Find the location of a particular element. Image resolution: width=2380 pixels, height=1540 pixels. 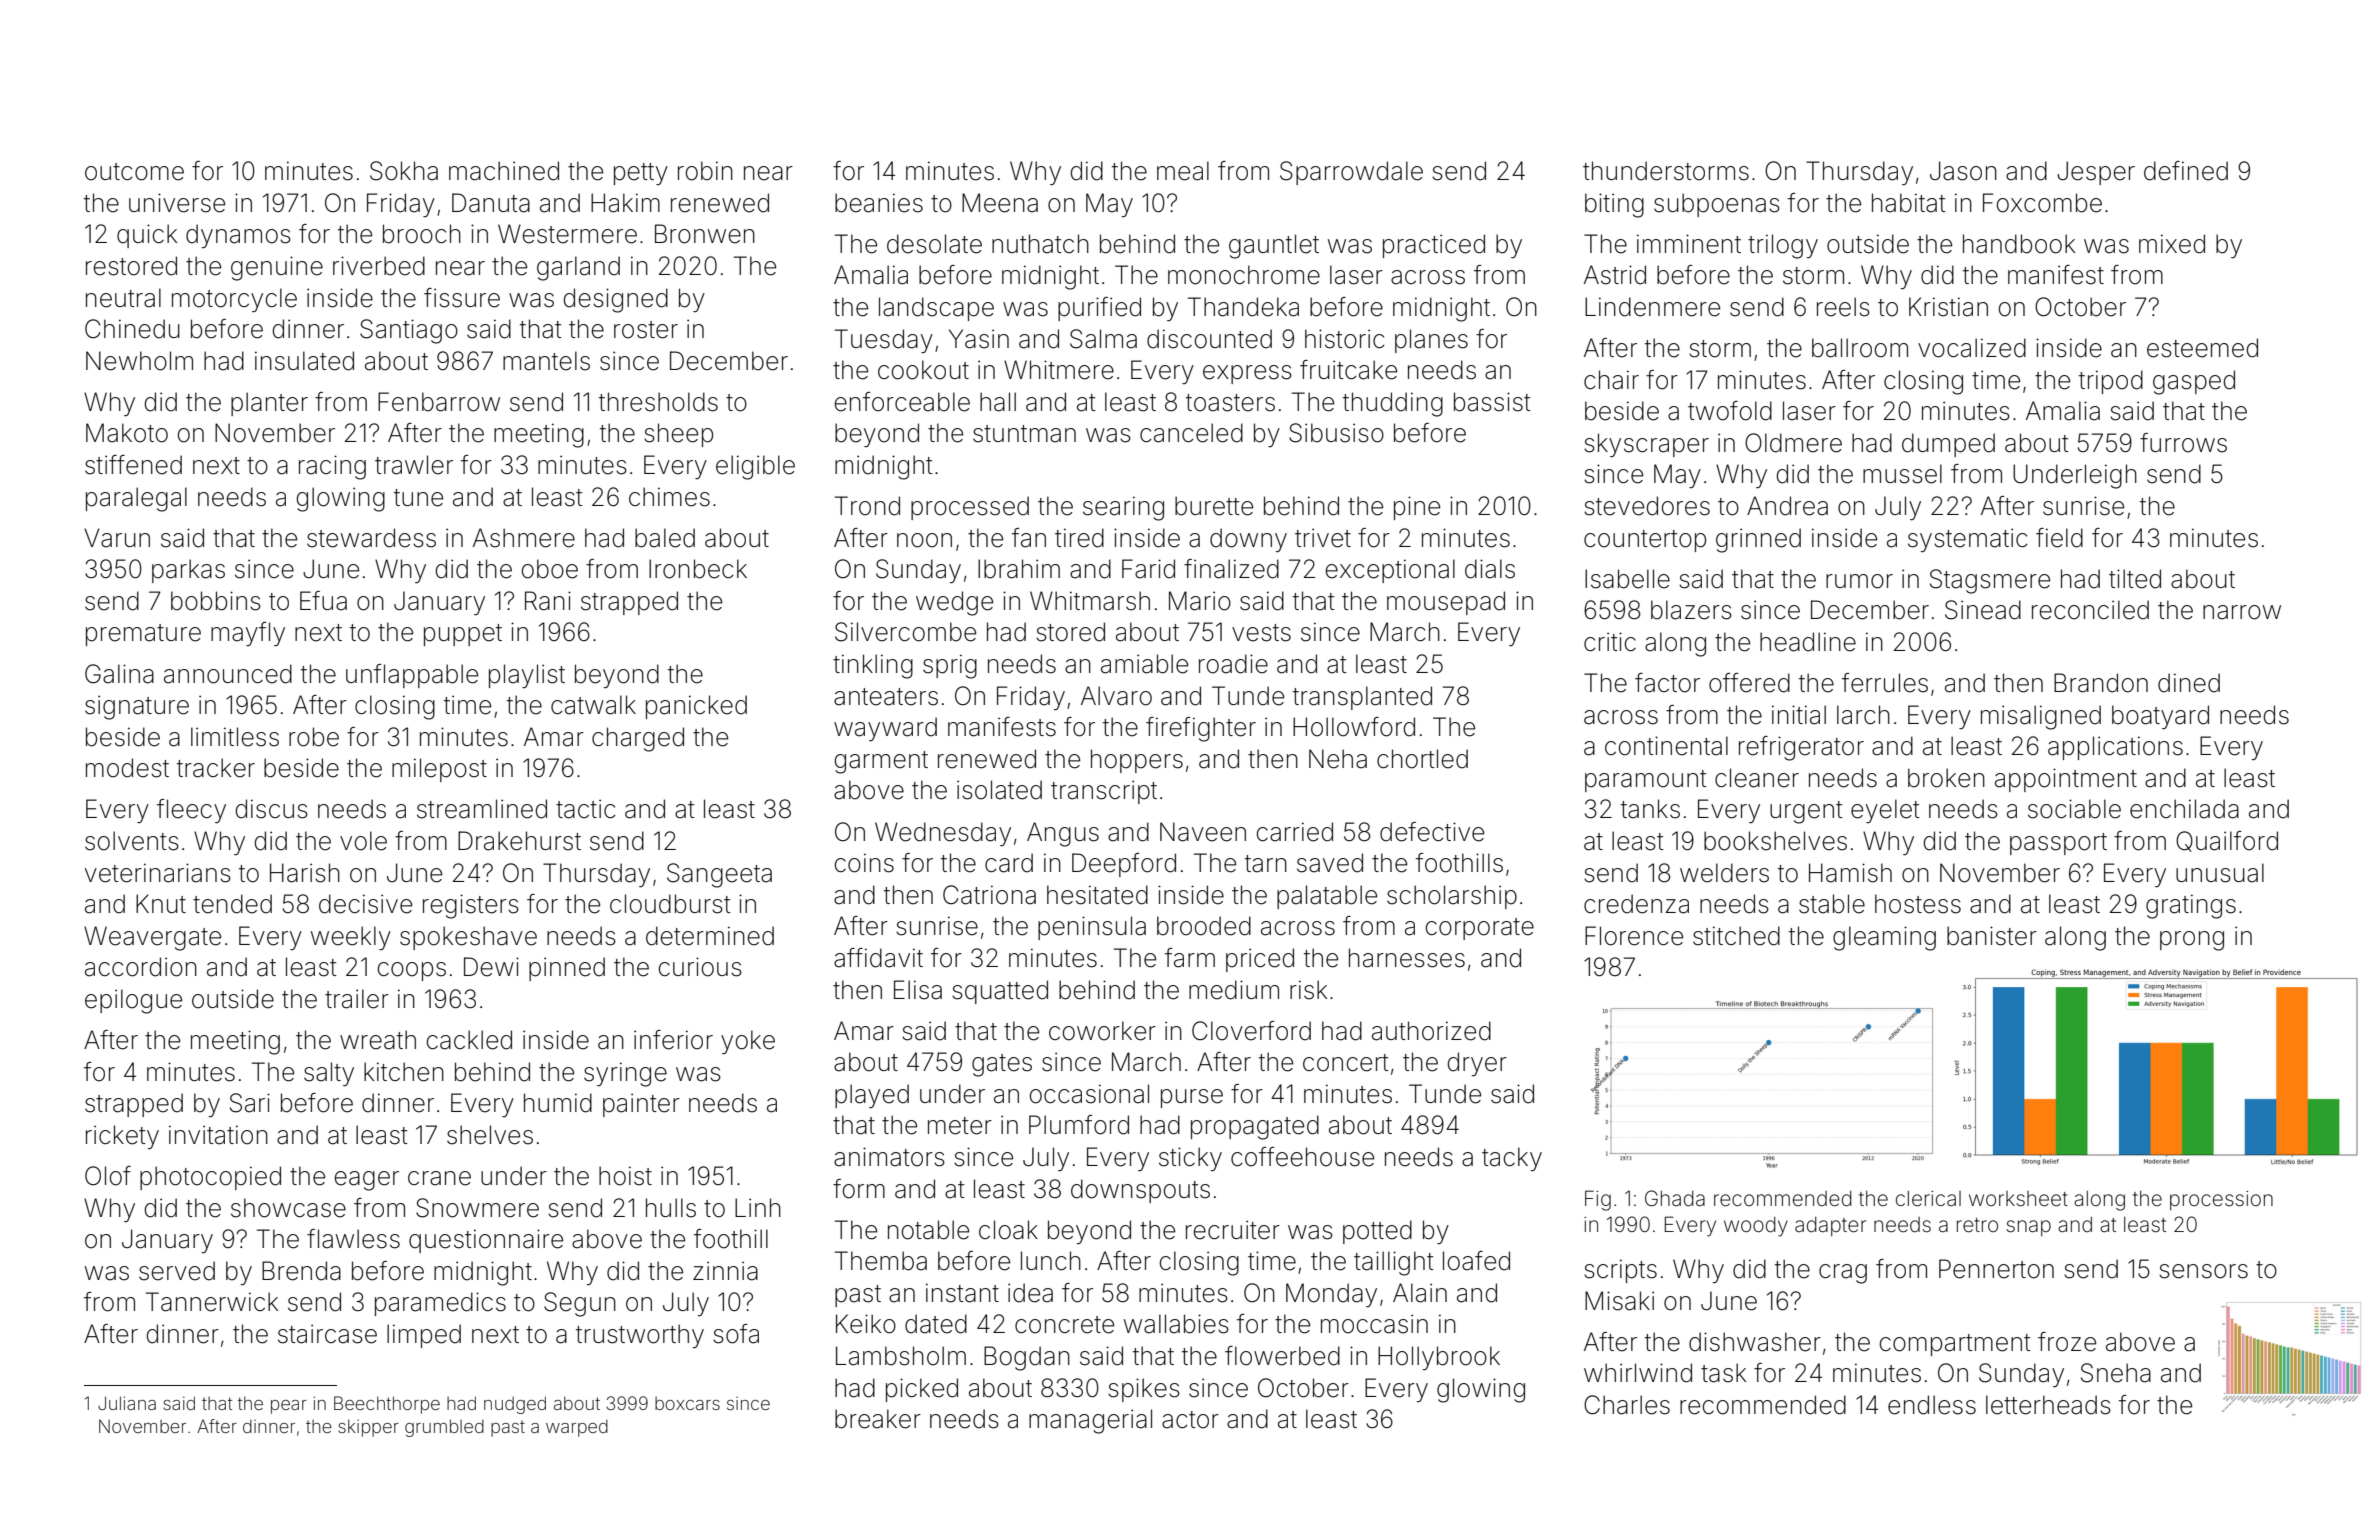

boatyard is located at coordinates (2160, 717).
